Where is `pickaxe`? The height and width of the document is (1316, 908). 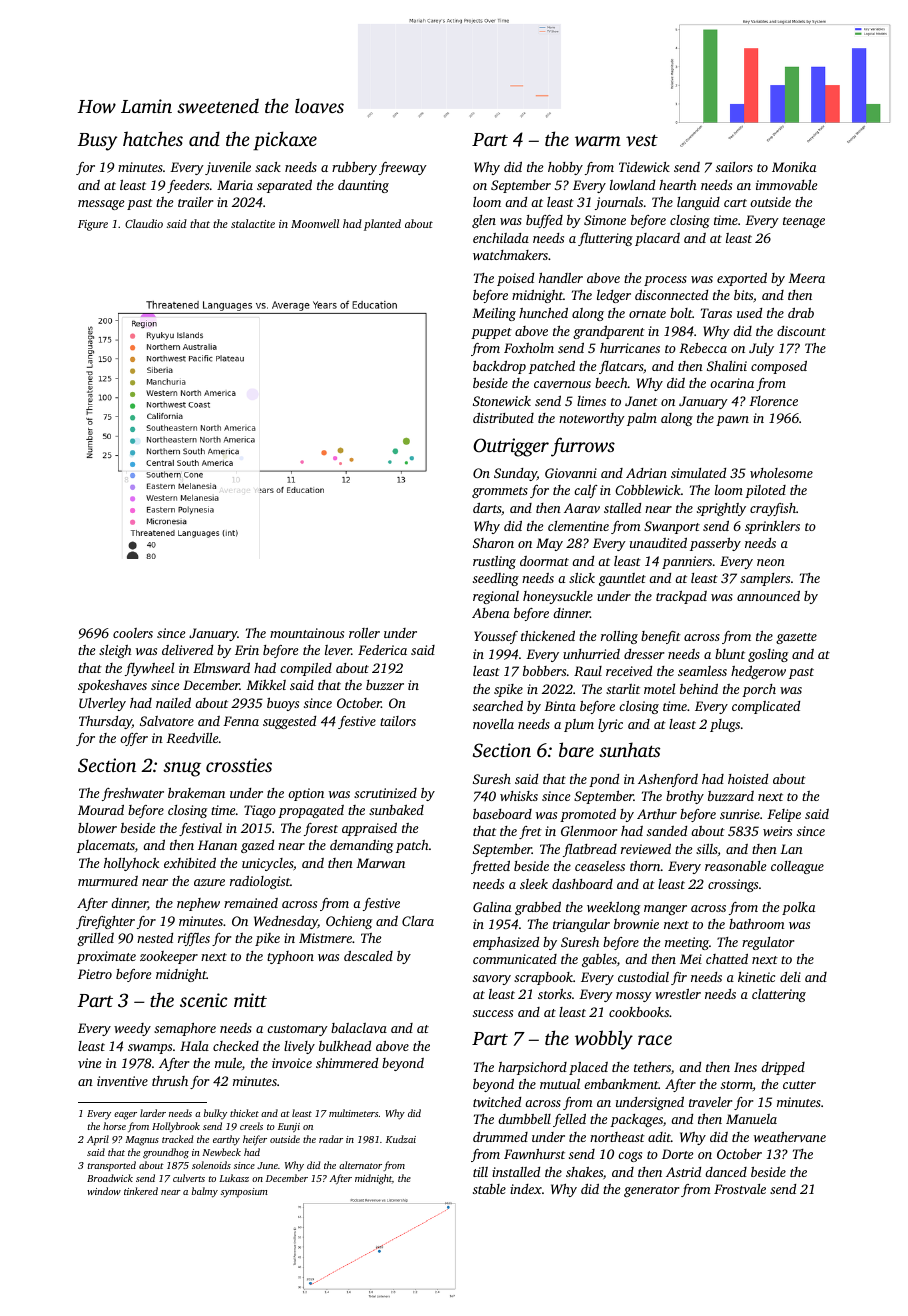
pickaxe is located at coordinates (285, 141).
